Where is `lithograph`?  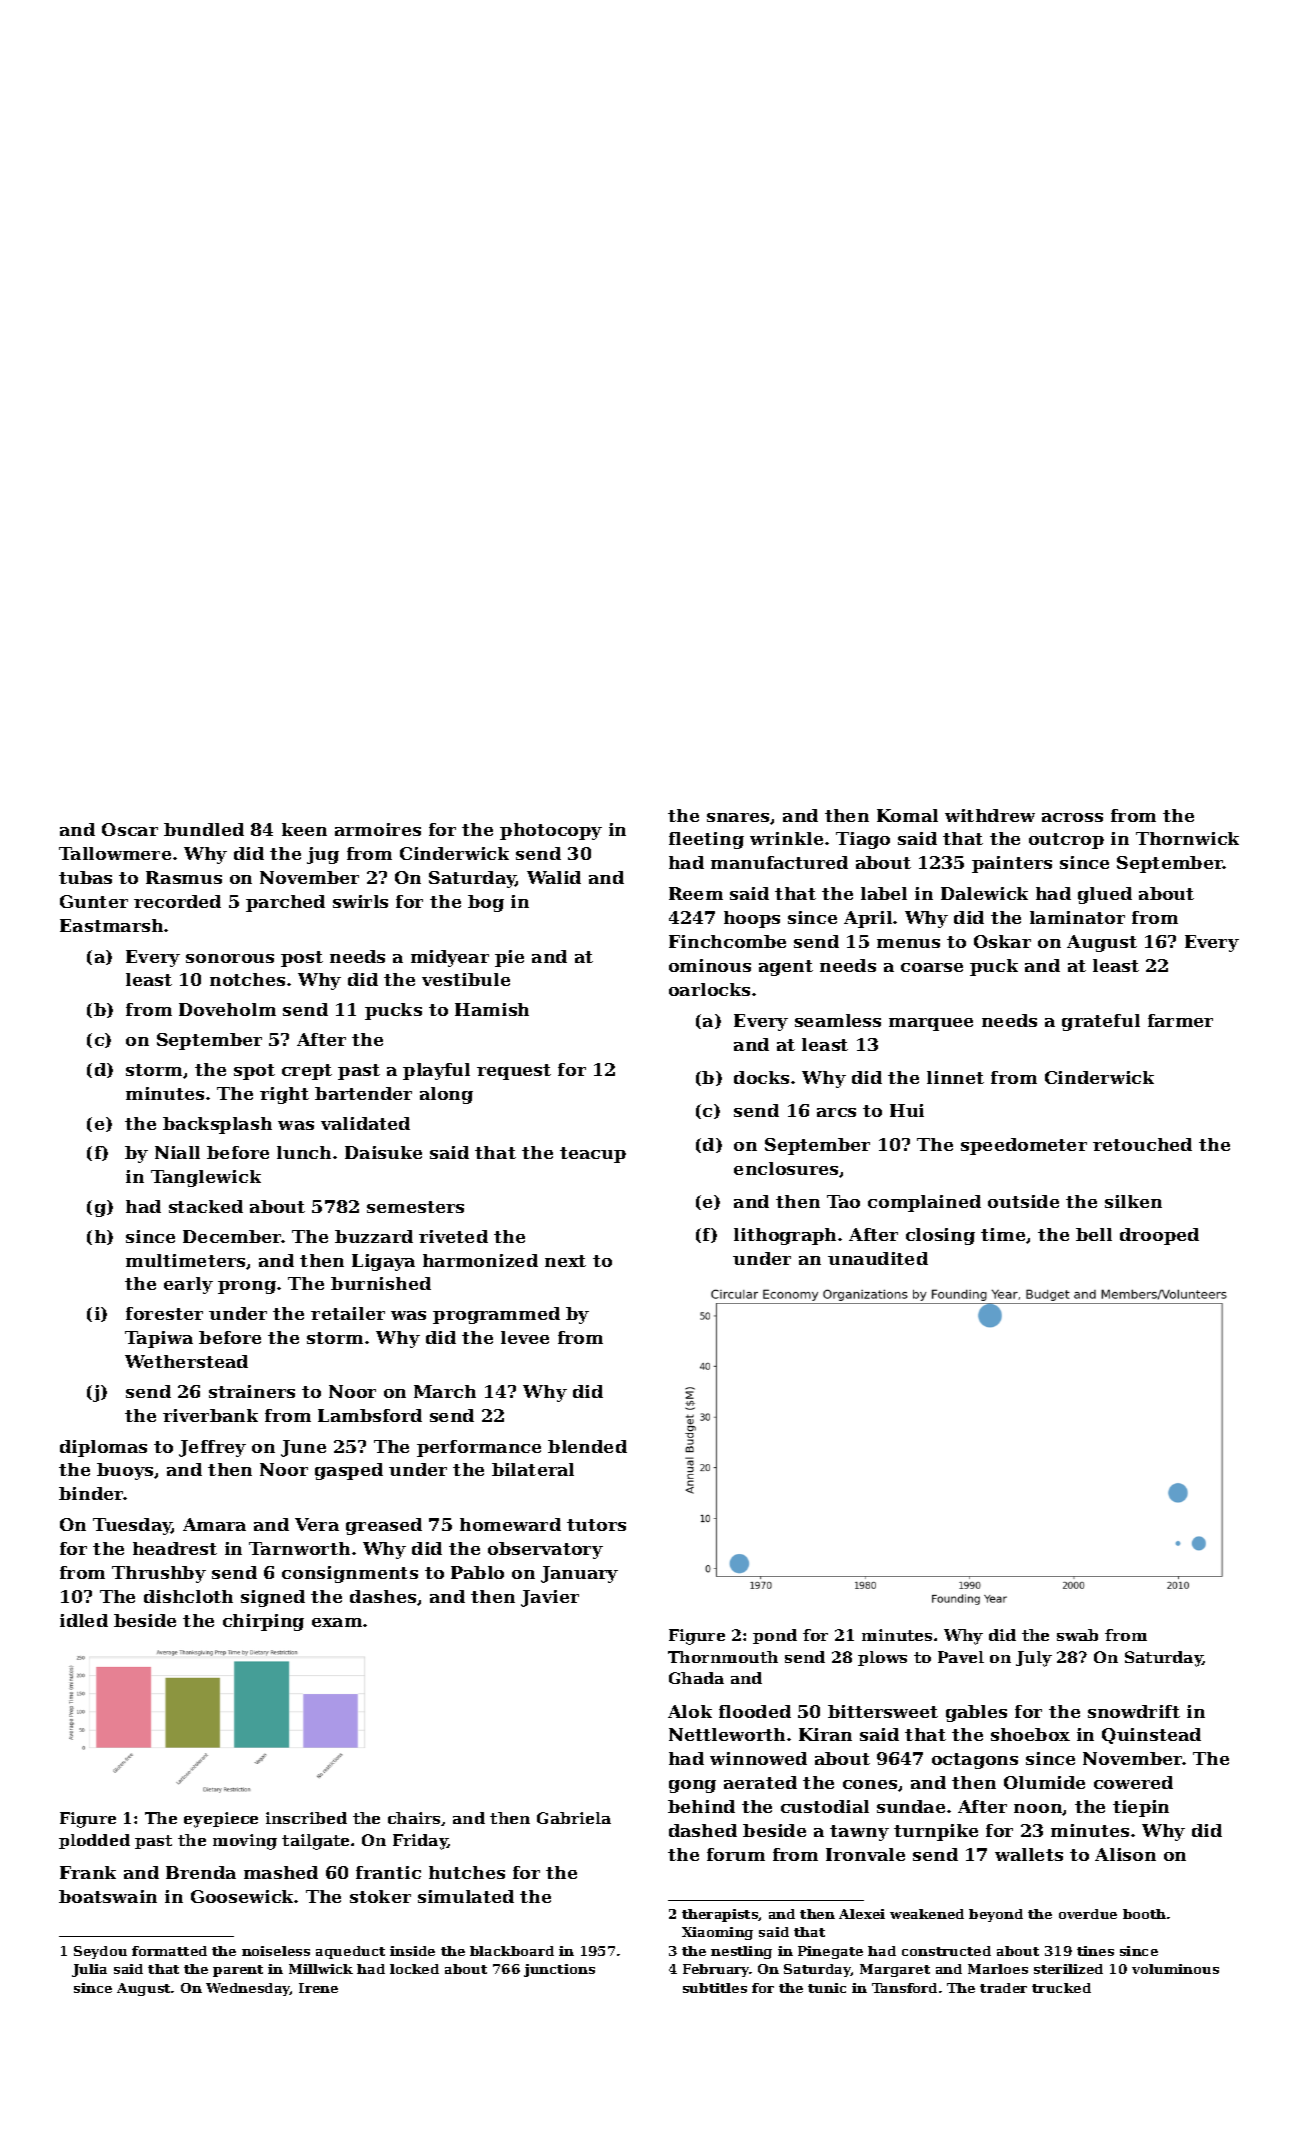
lithograph is located at coordinates (785, 1236).
